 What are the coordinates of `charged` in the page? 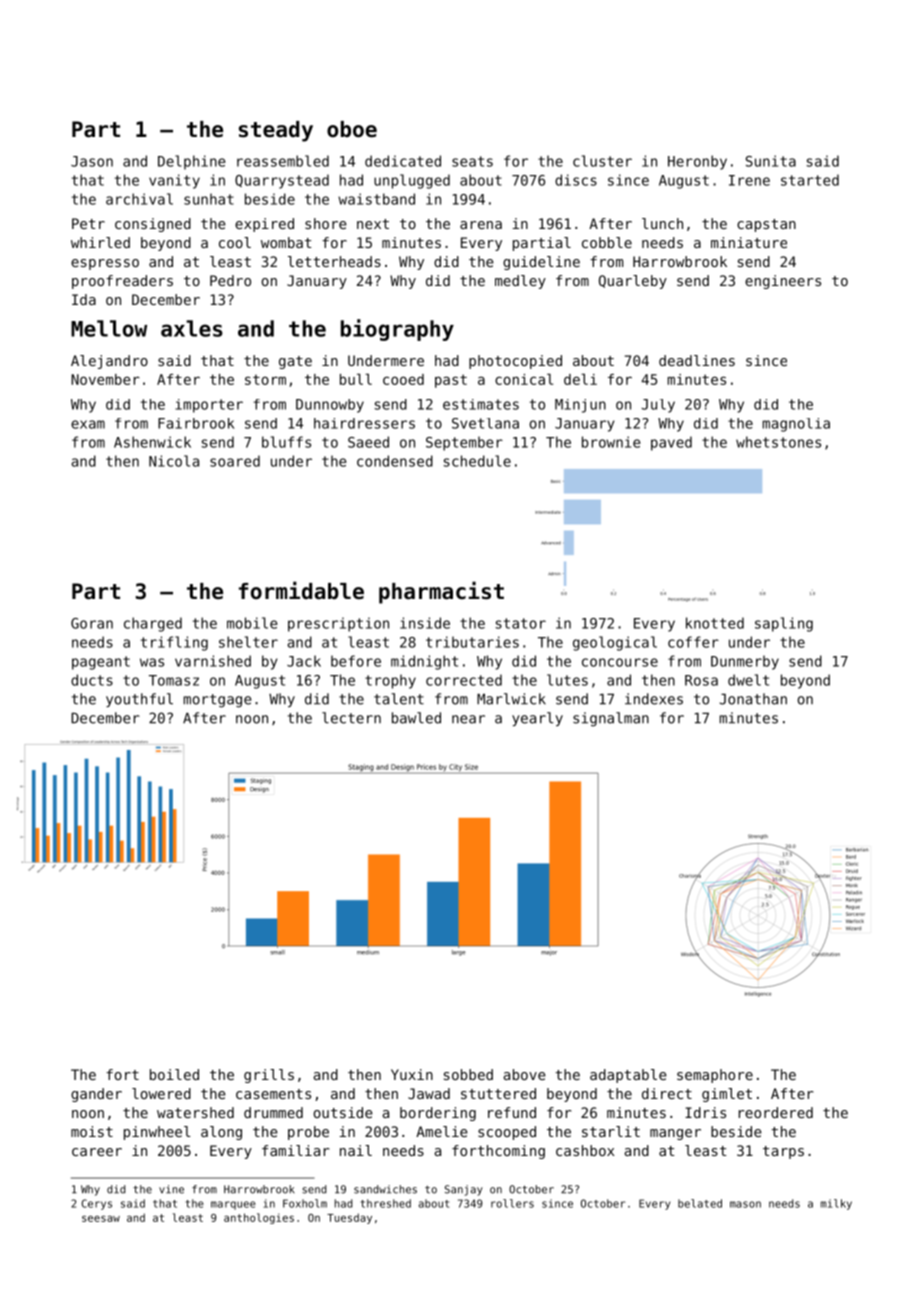 It's located at (153, 624).
